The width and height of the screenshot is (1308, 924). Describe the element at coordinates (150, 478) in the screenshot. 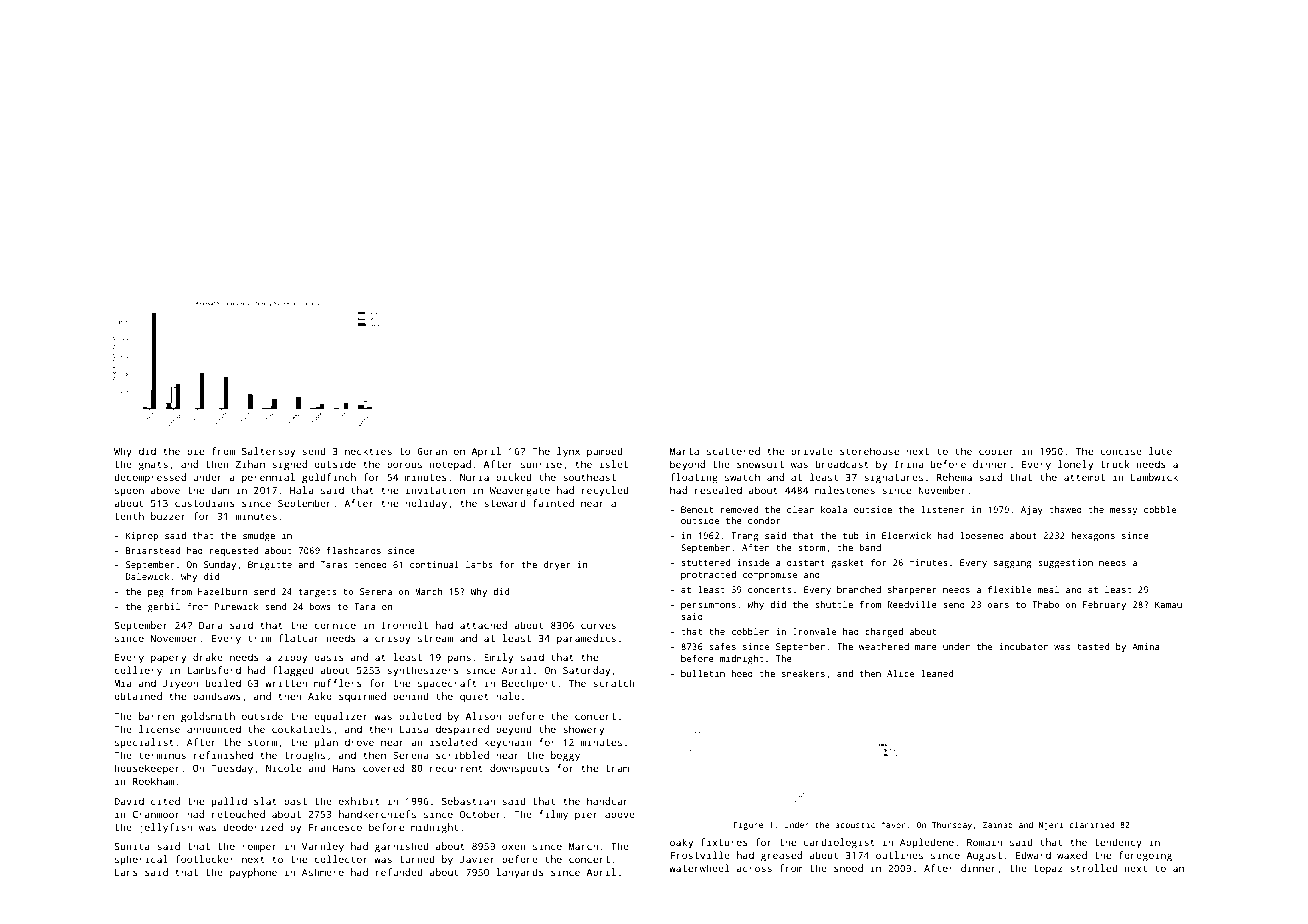

I see `decompressed` at that location.
